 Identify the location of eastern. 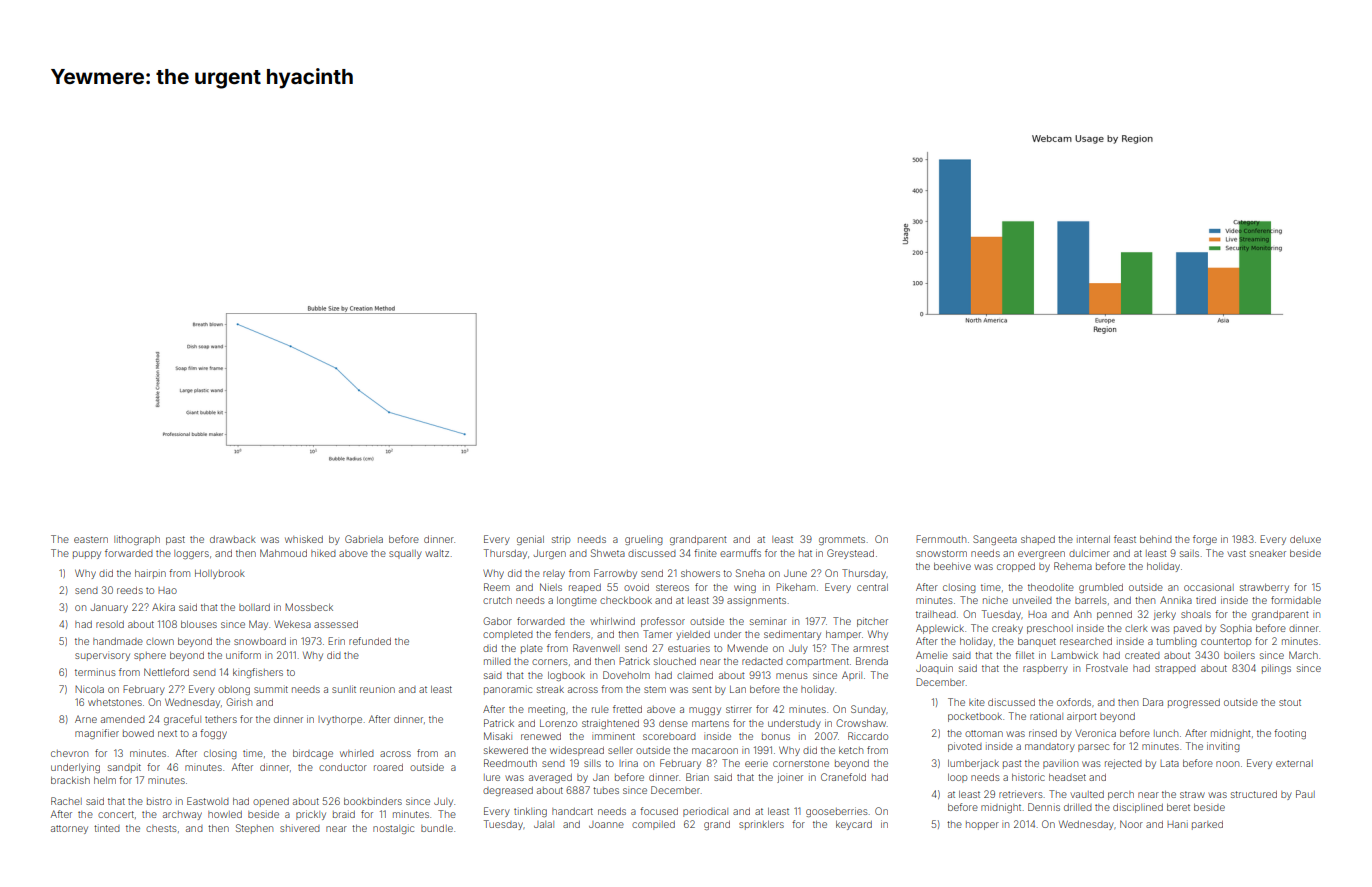
(91, 539).
